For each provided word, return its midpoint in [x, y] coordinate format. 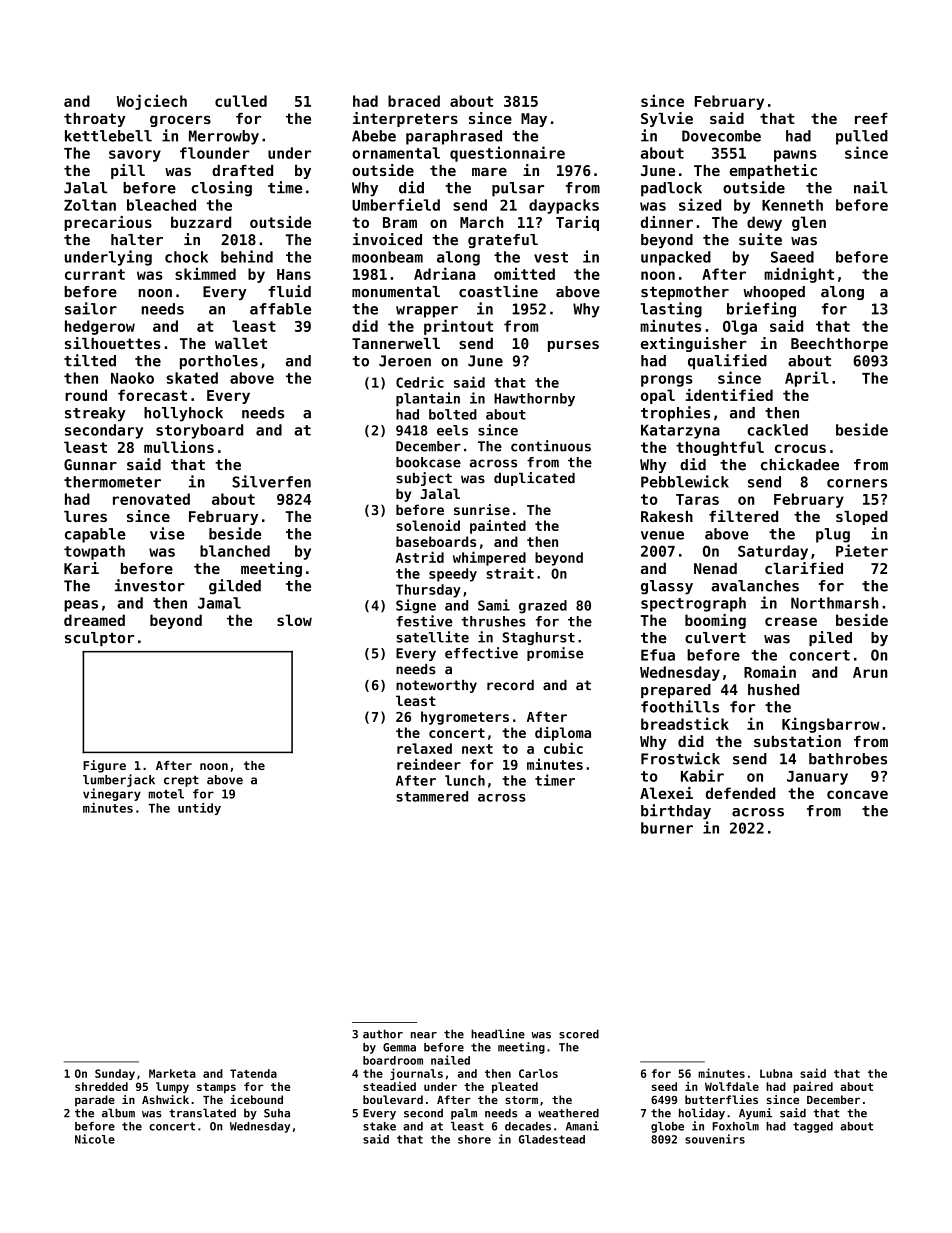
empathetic [773, 171]
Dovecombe [721, 136]
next [477, 749]
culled [241, 101]
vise [167, 533]
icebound [256, 1099]
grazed [543, 607]
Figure [104, 766]
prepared [676, 691]
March [481, 222]
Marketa [172, 1073]
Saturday [773, 552]
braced [414, 101]
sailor [91, 308]
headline [498, 1034]
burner [667, 828]
